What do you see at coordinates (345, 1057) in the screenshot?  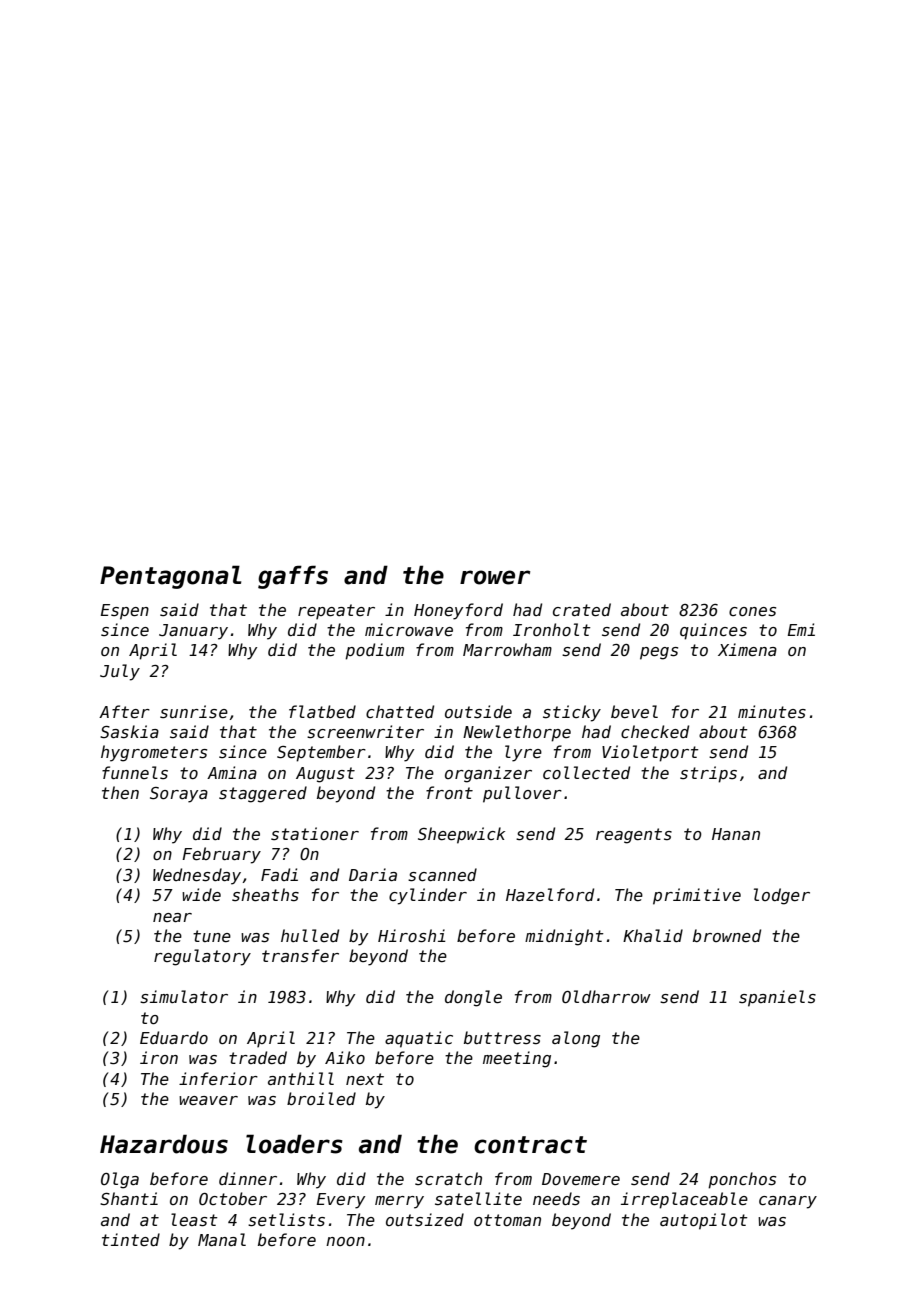 I see `Aiko` at bounding box center [345, 1057].
